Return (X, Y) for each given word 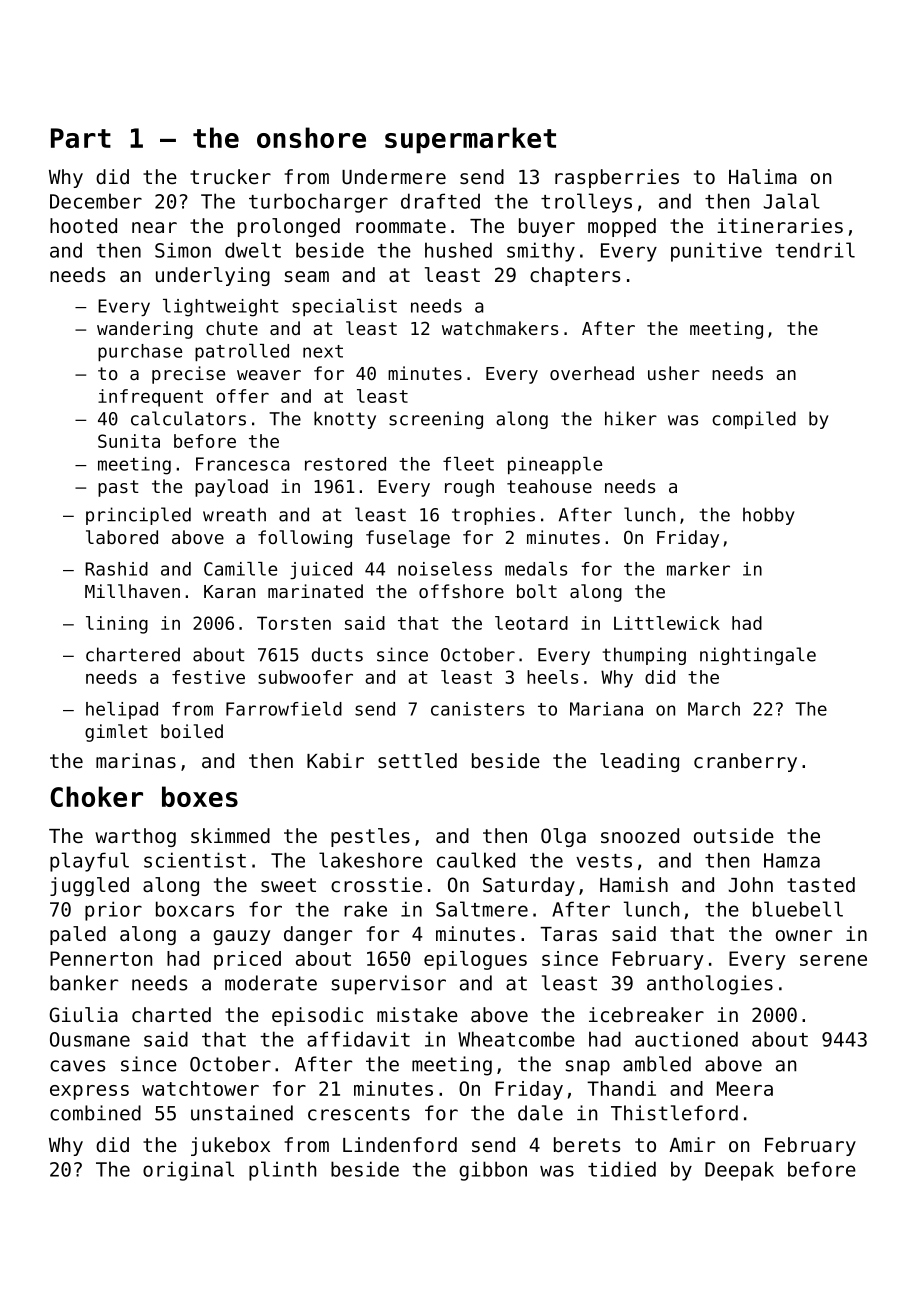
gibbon (493, 1171)
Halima (763, 176)
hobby (769, 516)
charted (171, 1015)
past (118, 488)
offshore (461, 591)
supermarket (470, 140)
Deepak (739, 1171)
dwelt (253, 250)
